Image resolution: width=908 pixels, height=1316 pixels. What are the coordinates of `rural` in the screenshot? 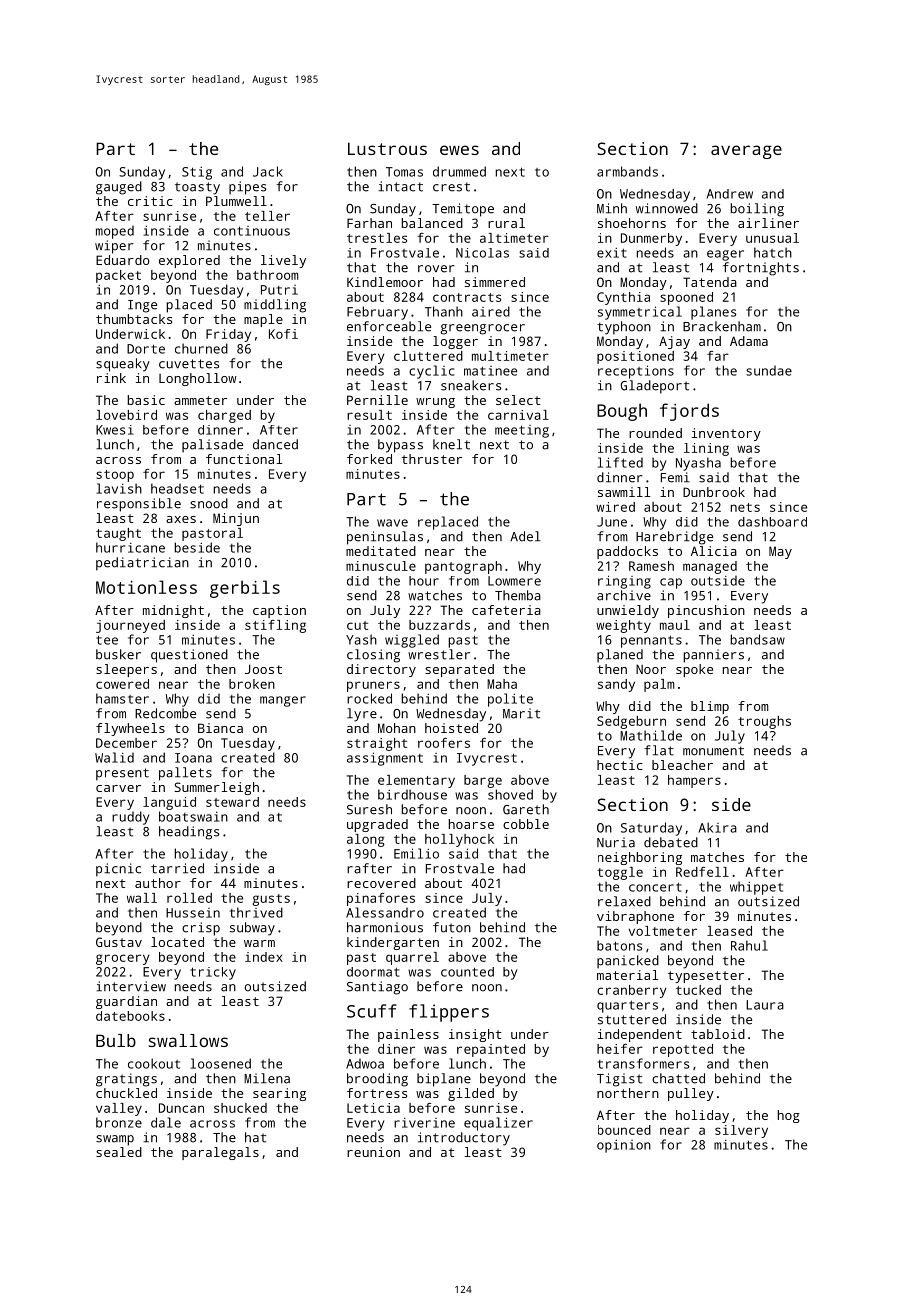 It's located at (506, 223).
